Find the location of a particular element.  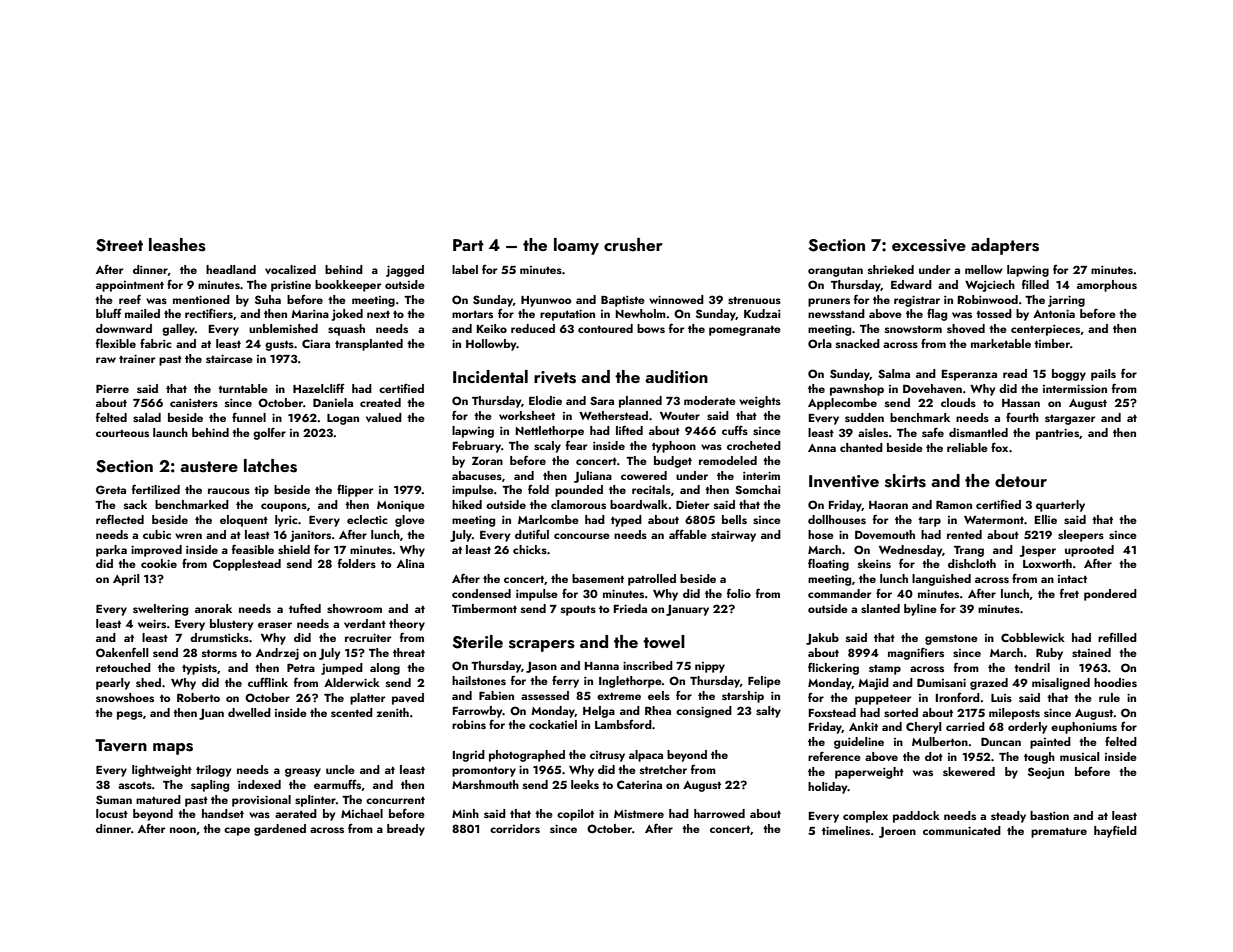

detour is located at coordinates (1021, 480).
